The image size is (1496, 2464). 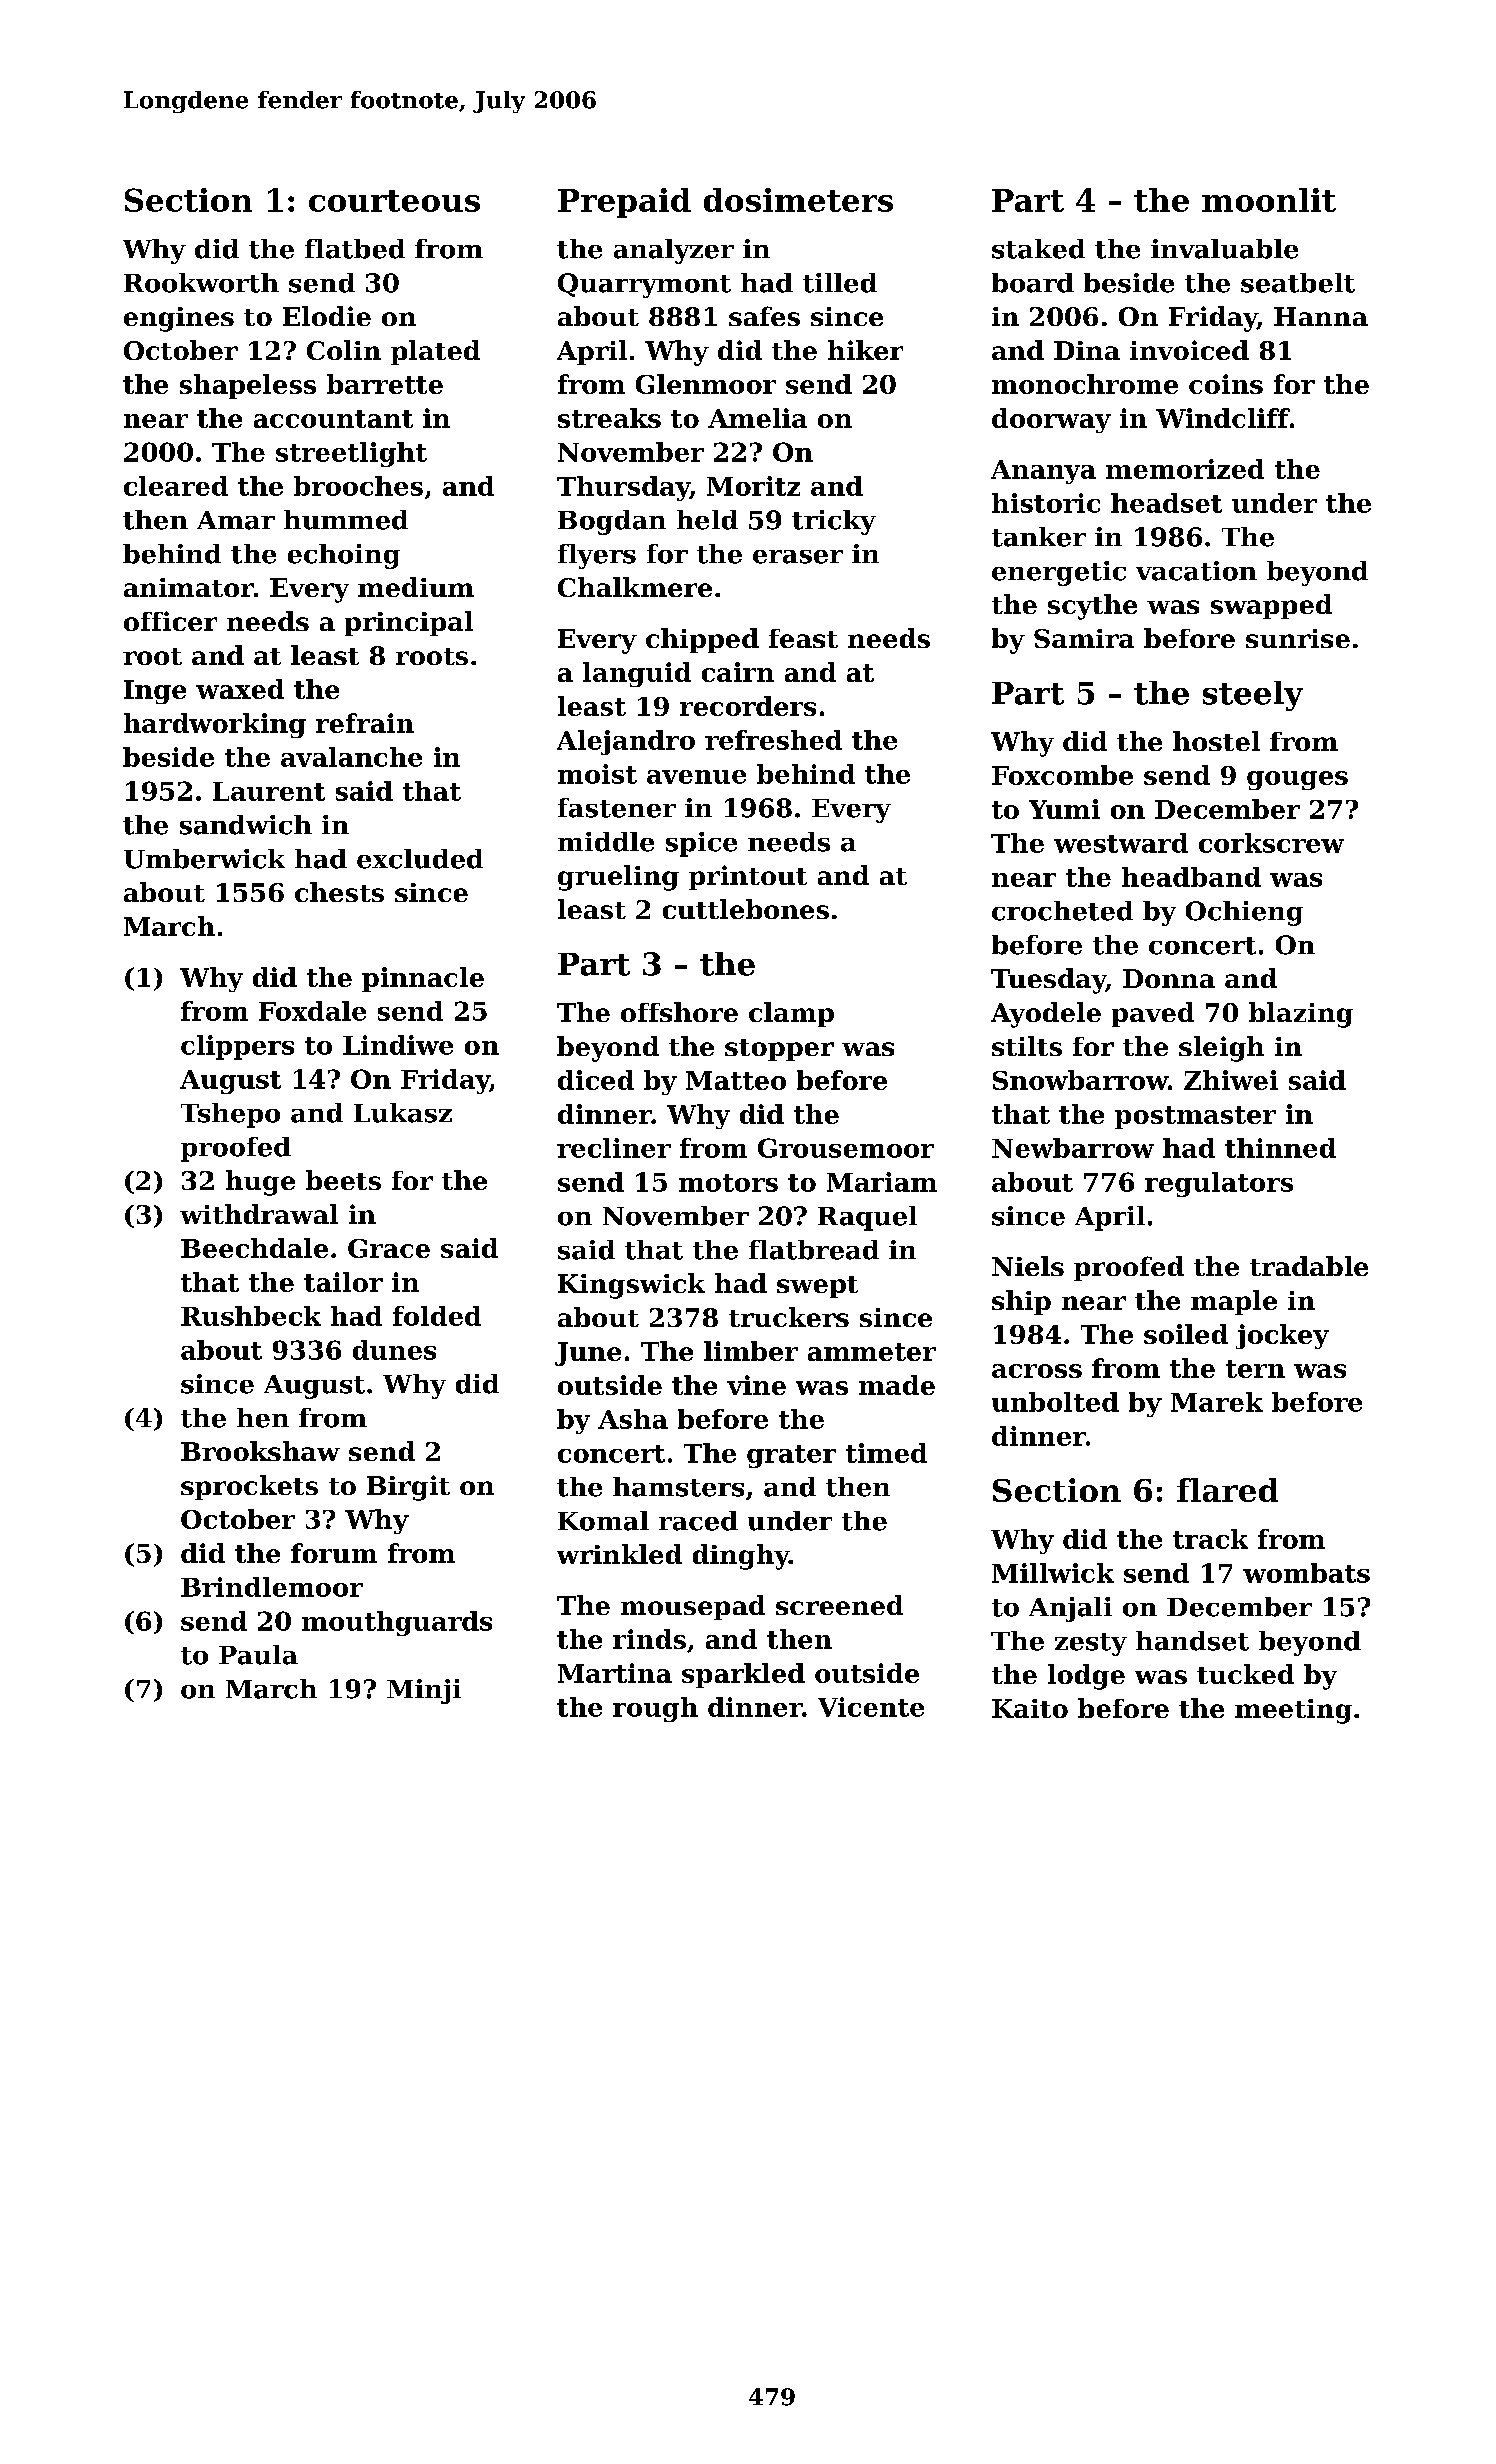 I want to click on chests, so click(x=339, y=892).
